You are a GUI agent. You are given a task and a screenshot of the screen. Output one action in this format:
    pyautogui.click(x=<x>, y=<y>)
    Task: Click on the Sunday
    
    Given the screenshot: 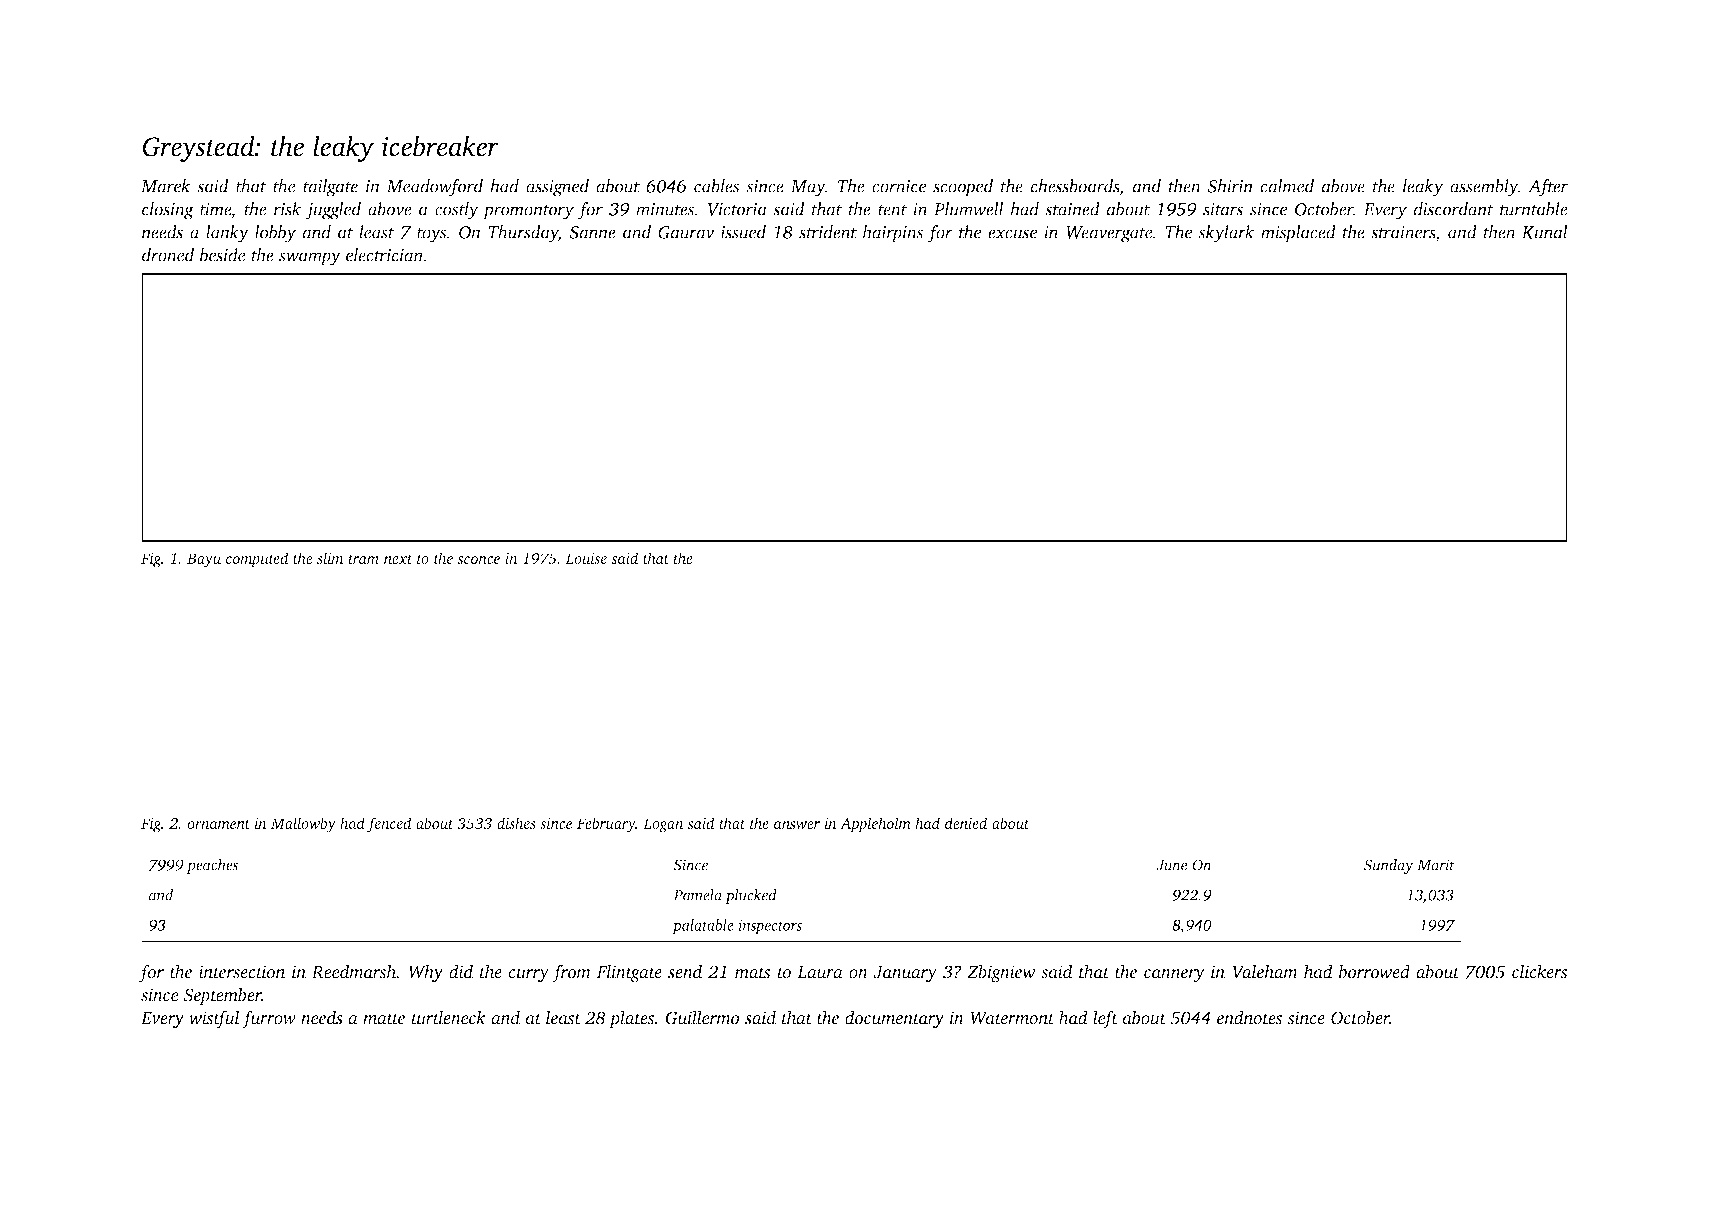 What is the action you would take?
    pyautogui.click(x=1389, y=866)
